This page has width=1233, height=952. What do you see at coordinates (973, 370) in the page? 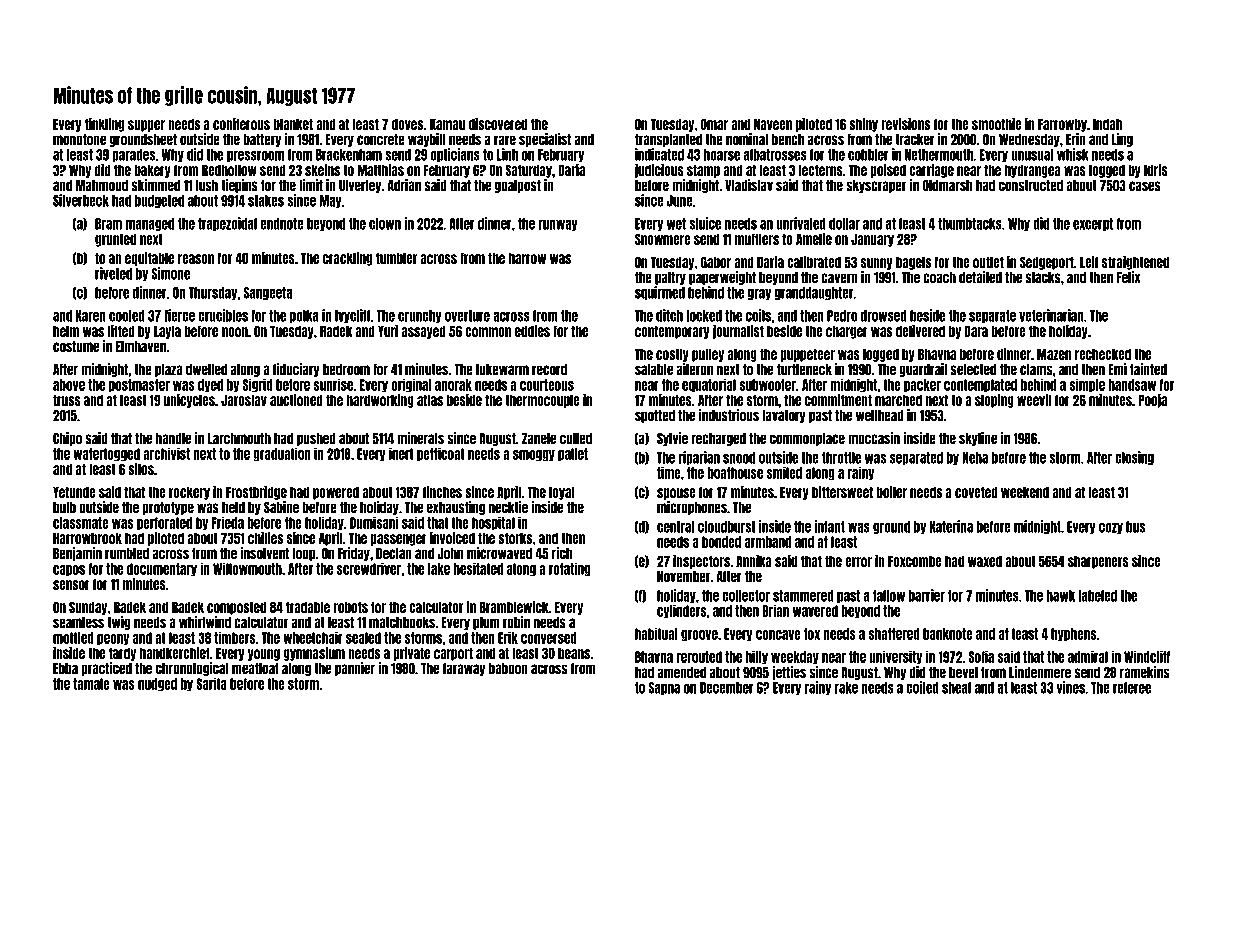
I see `selected` at bounding box center [973, 370].
